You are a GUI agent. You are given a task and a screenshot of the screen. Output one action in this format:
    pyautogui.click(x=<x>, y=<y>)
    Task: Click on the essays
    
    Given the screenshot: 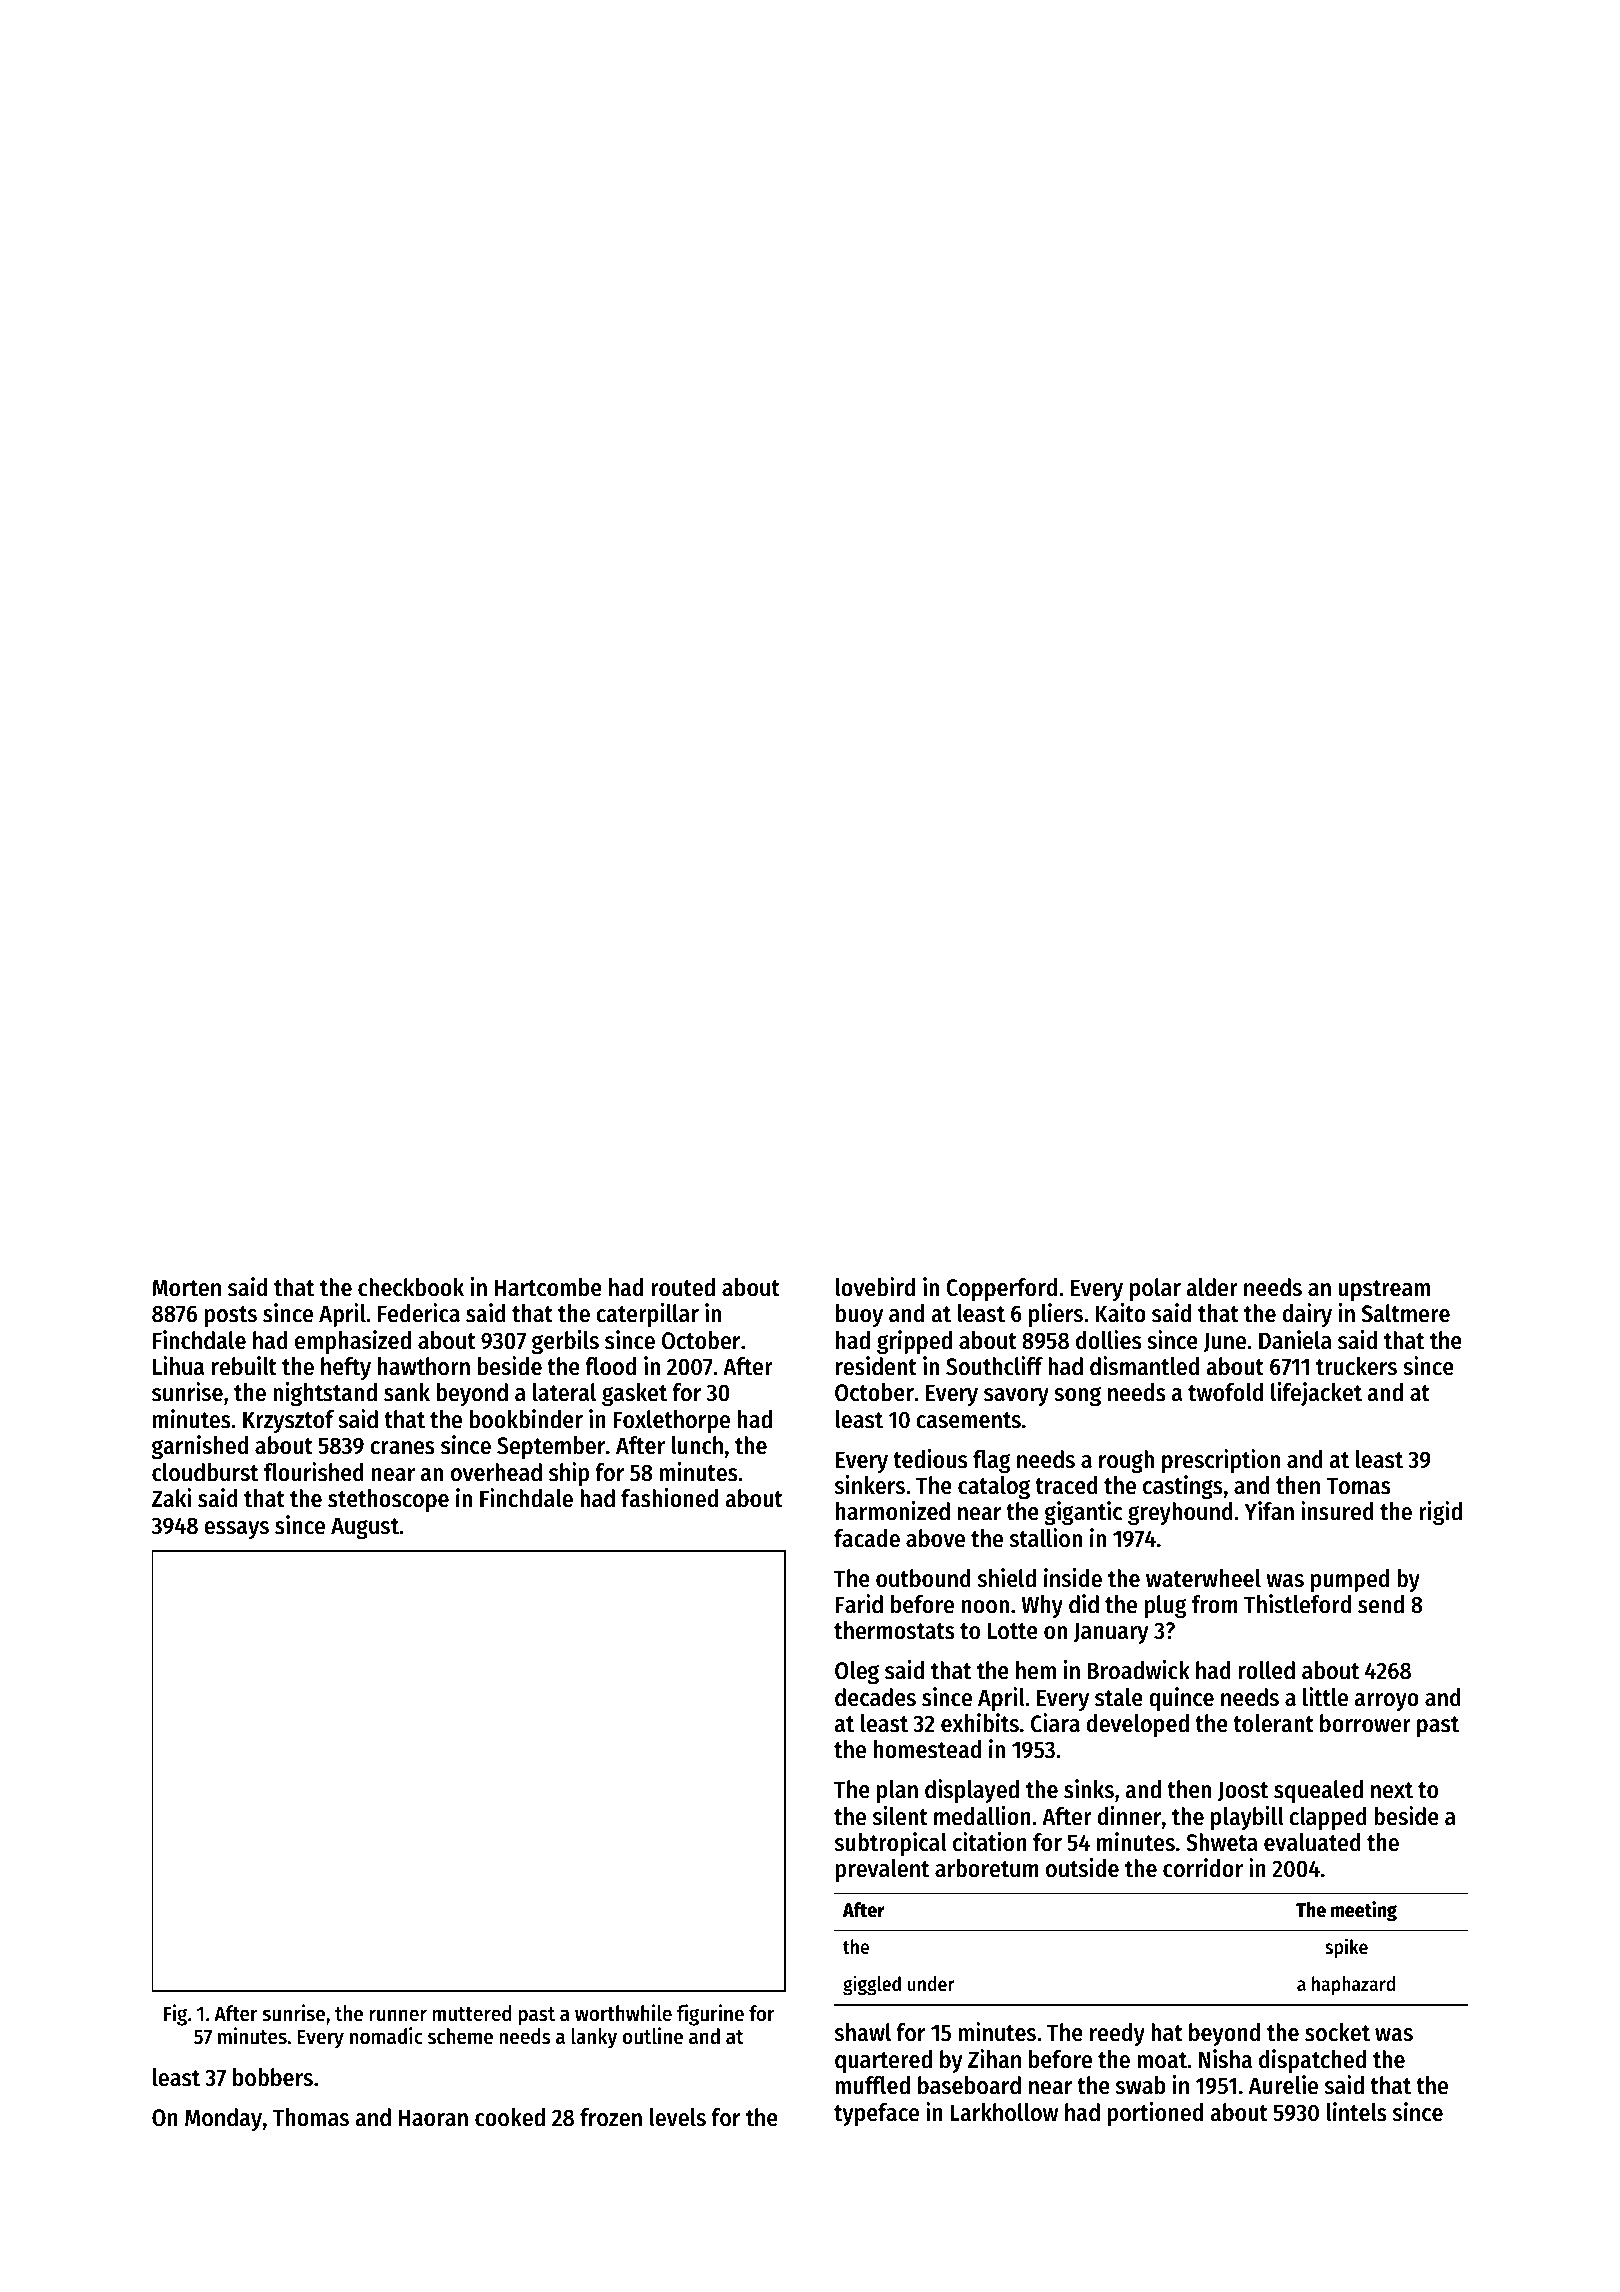 What is the action you would take?
    pyautogui.click(x=236, y=1530)
